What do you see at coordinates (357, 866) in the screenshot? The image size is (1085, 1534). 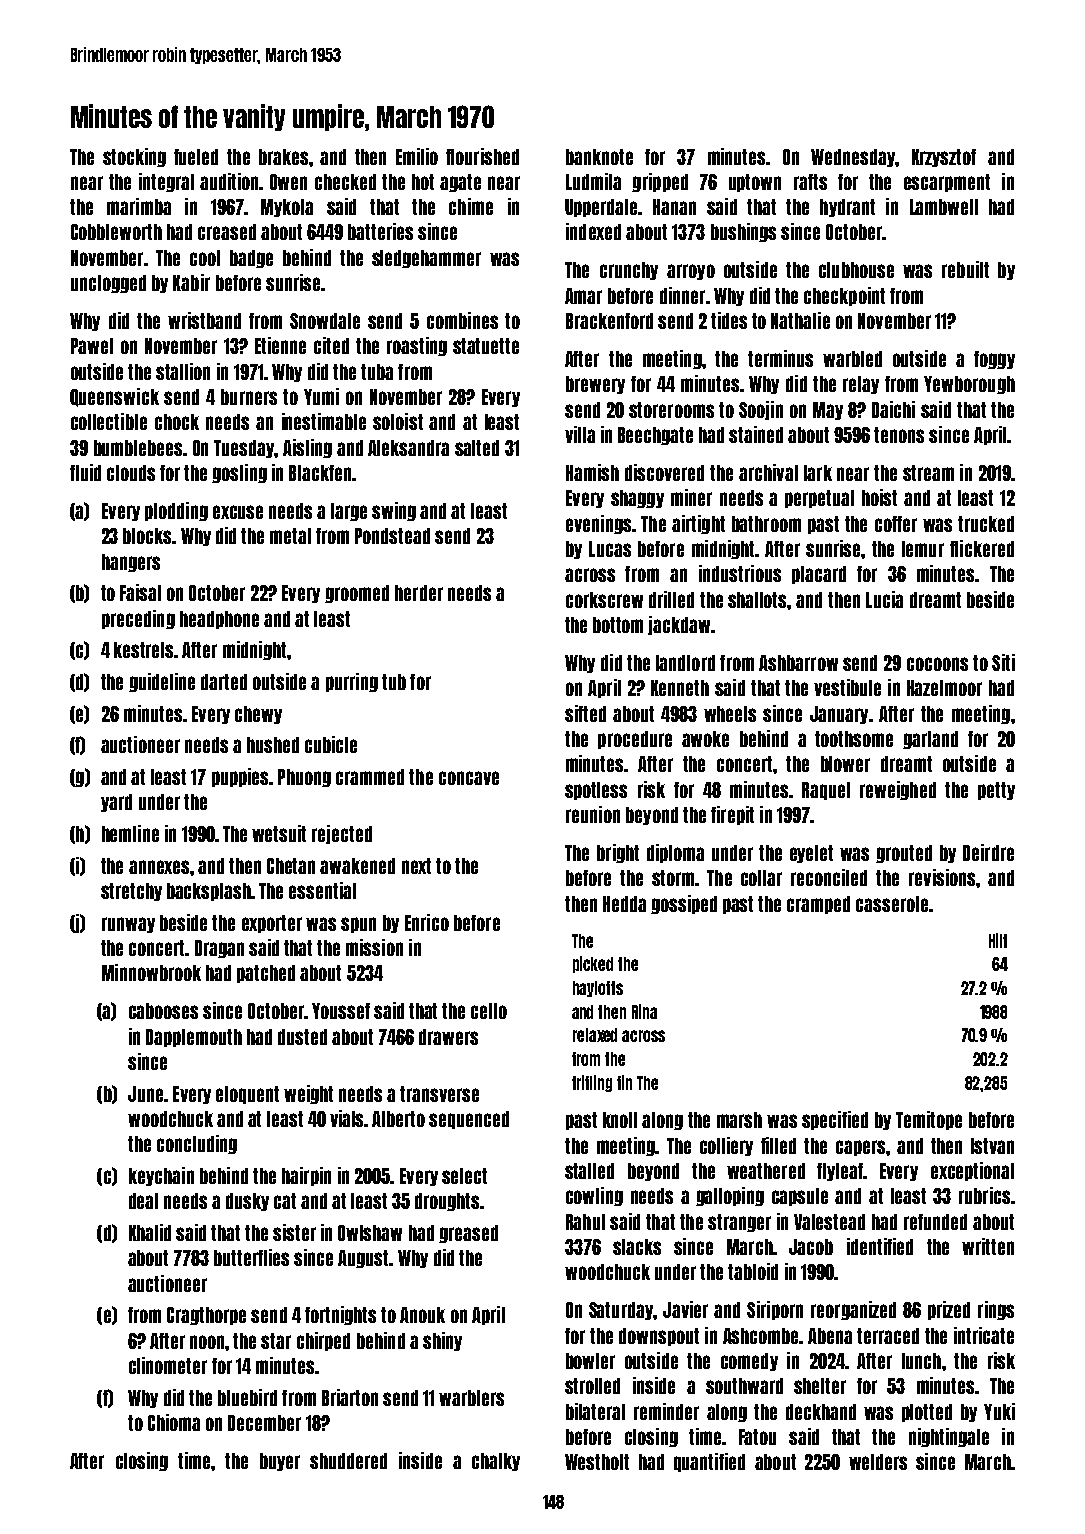 I see `awakened` at bounding box center [357, 866].
